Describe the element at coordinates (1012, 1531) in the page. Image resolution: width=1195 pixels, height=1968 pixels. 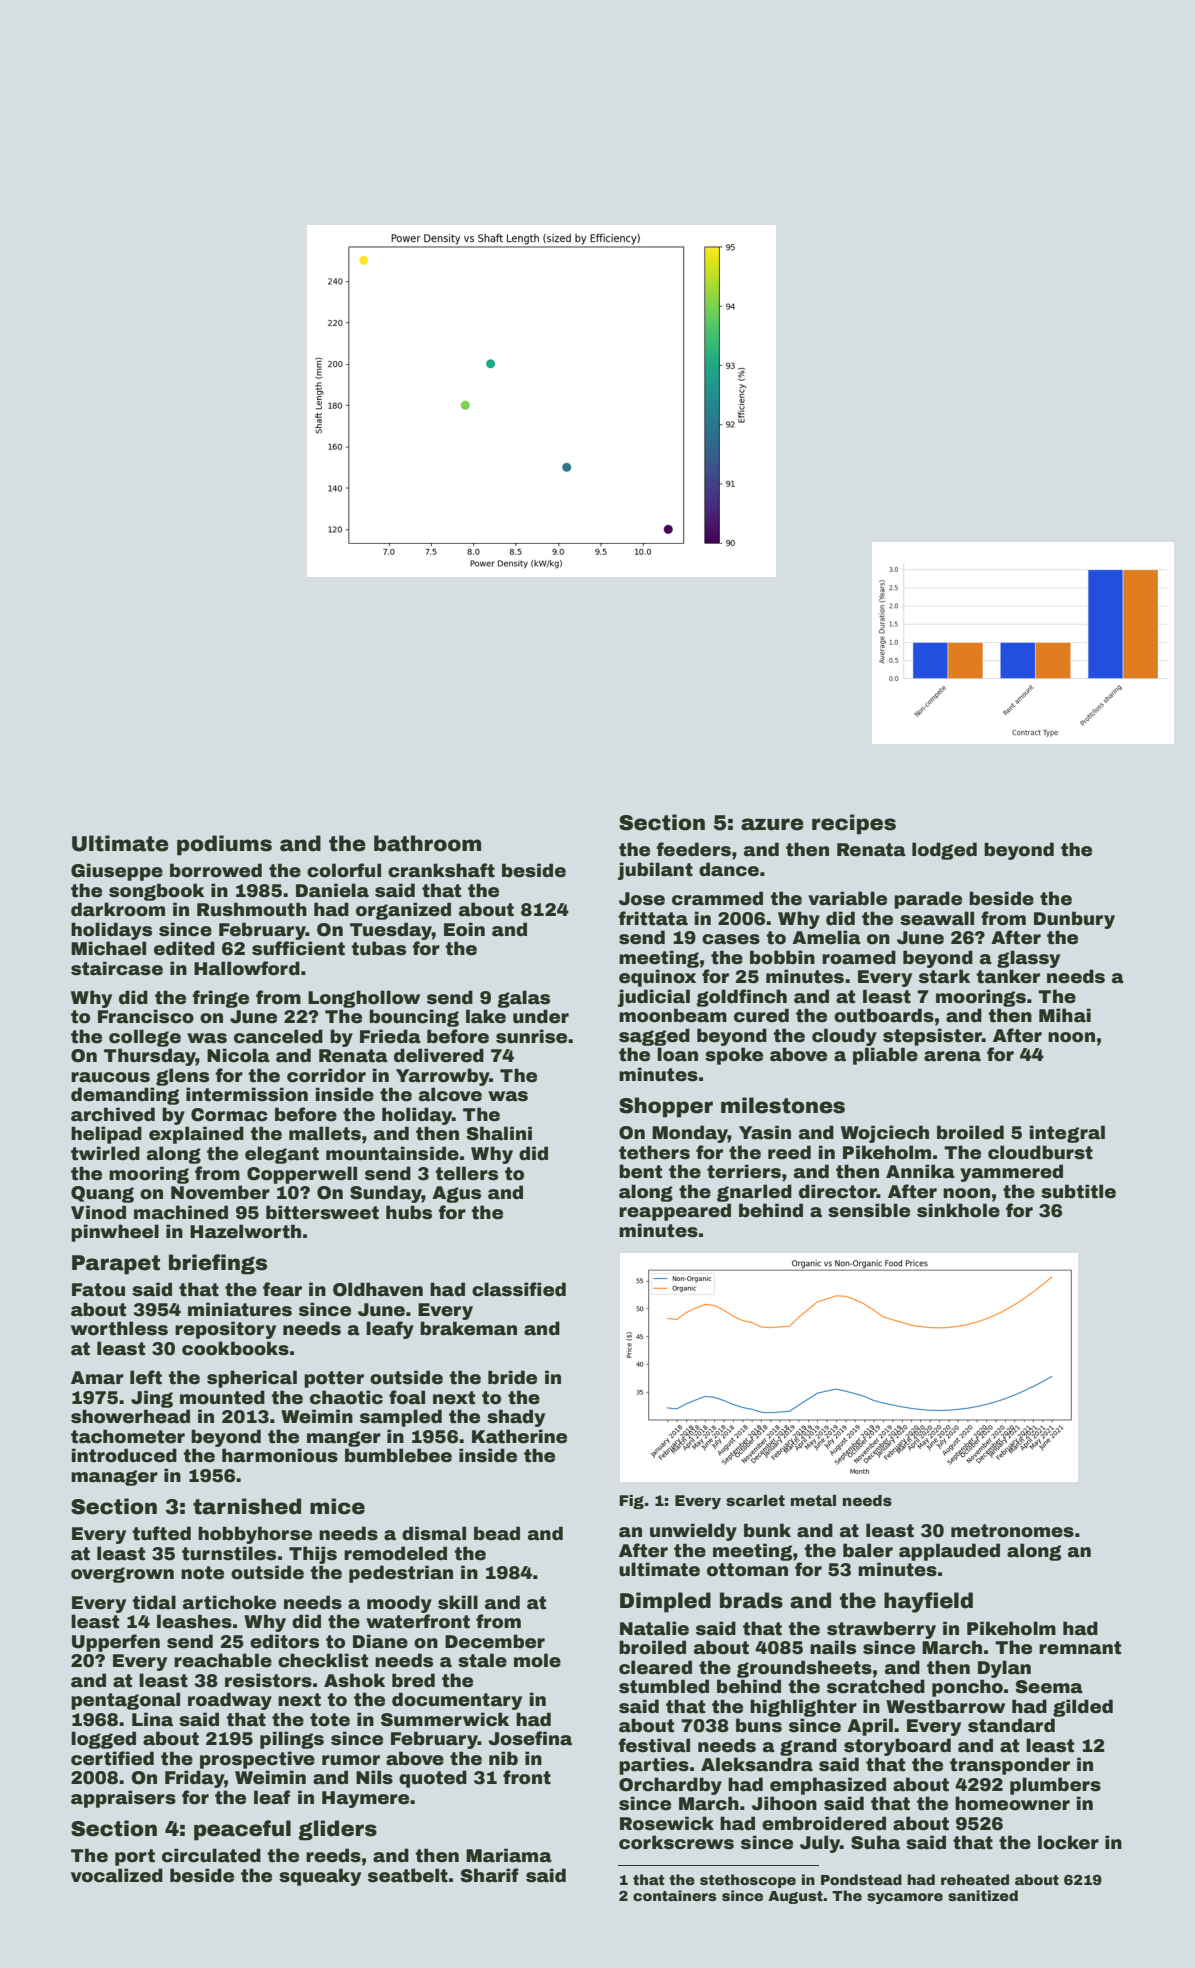
I see `metronomes` at that location.
